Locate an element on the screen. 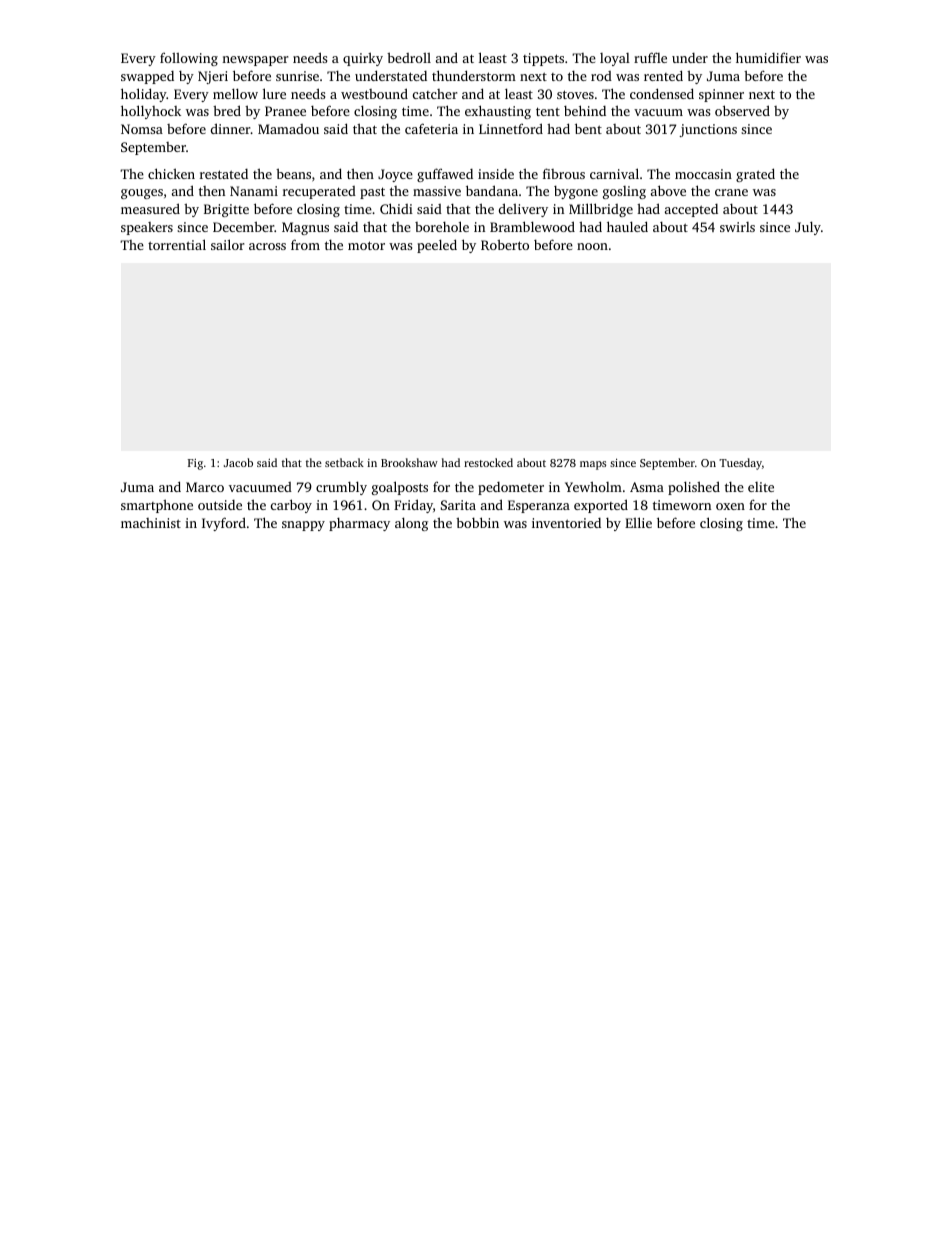  cafeteria is located at coordinates (431, 128).
